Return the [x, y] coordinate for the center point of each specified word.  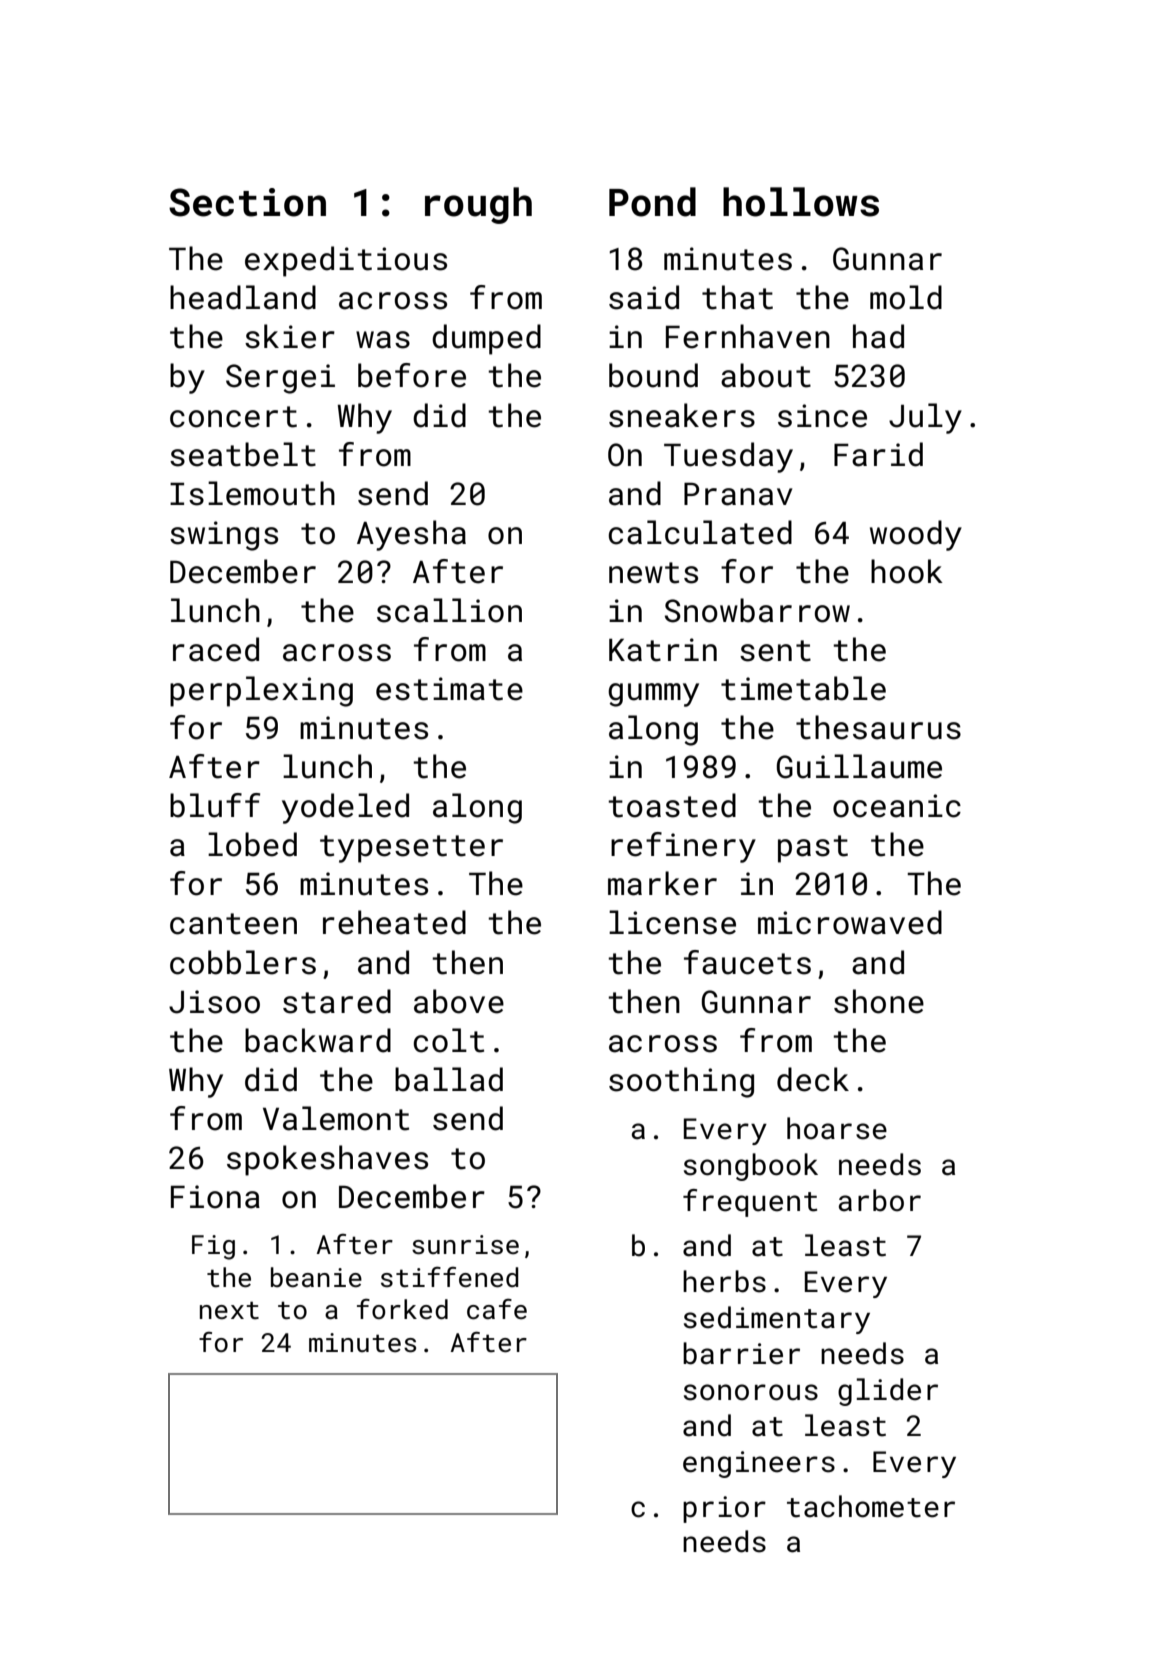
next [229, 1310]
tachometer [871, 1506]
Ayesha [411, 535]
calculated [700, 532]
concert [233, 417]
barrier [741, 1353]
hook [907, 571]
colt [449, 1040]
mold [906, 297]
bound [653, 375]
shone [879, 1001]
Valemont [336, 1118]
